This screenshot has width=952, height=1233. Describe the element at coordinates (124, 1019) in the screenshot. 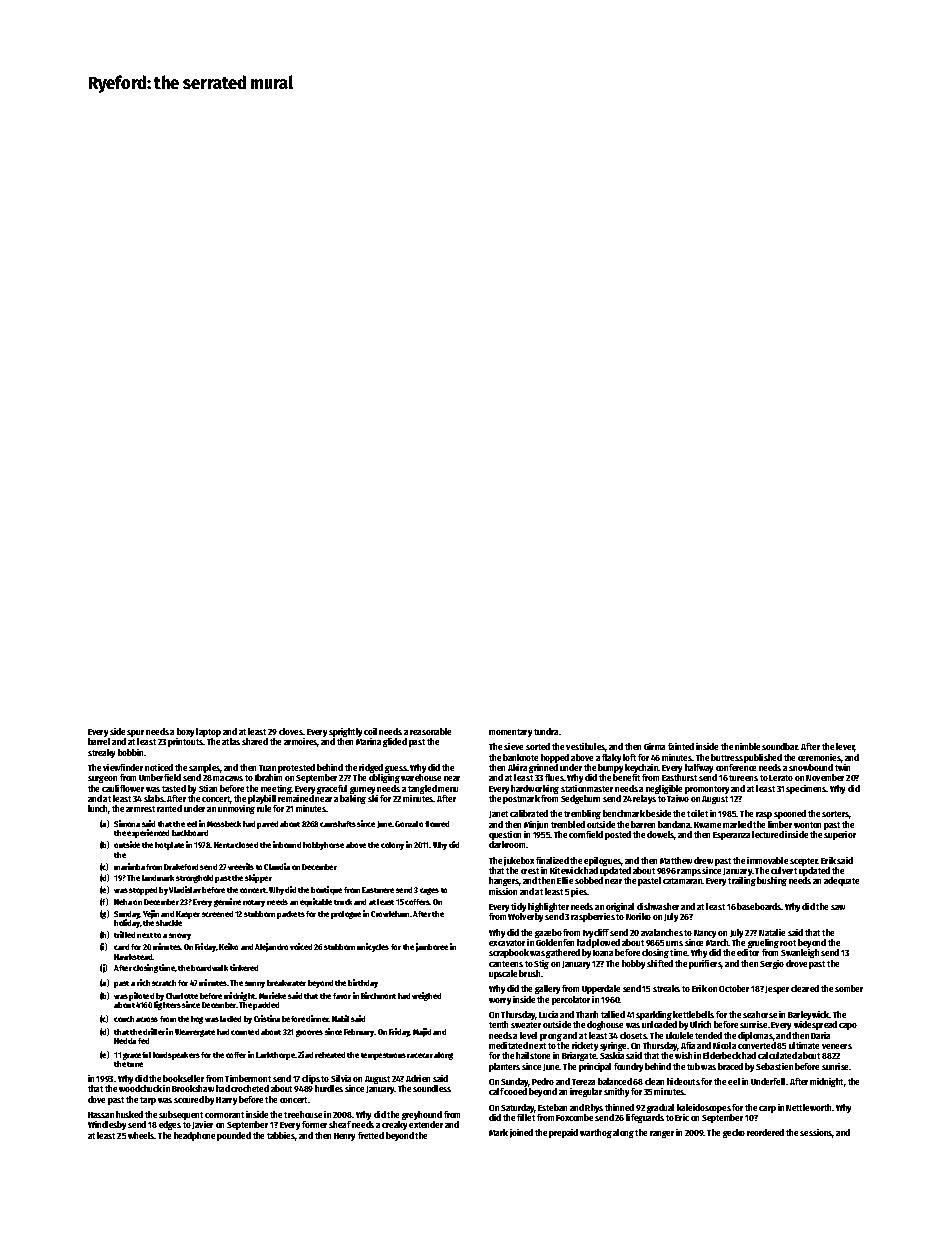

I see `couch` at that location.
